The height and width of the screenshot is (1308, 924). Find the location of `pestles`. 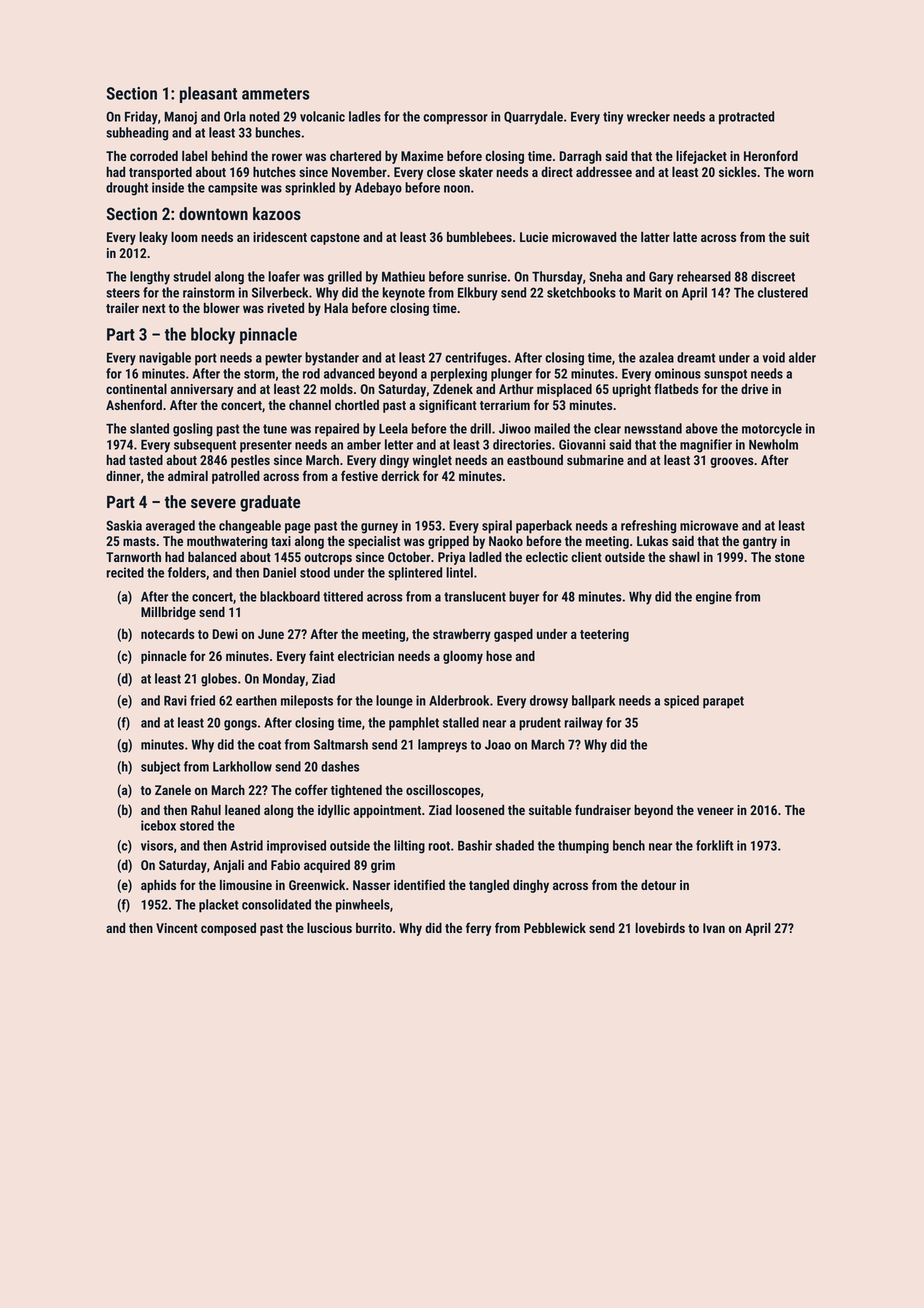

pestles is located at coordinates (250, 461).
